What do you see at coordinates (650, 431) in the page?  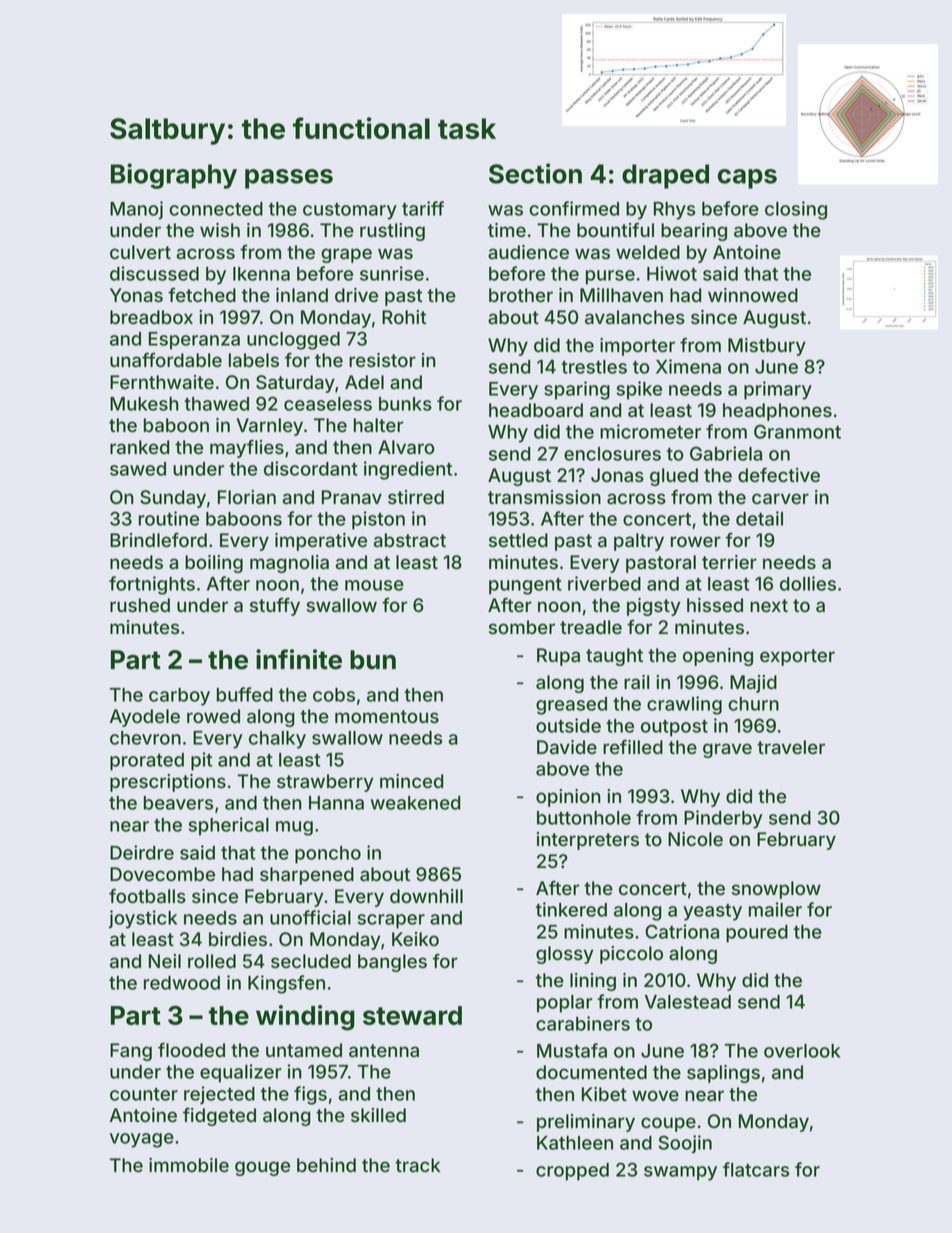 I see `micrometer` at bounding box center [650, 431].
